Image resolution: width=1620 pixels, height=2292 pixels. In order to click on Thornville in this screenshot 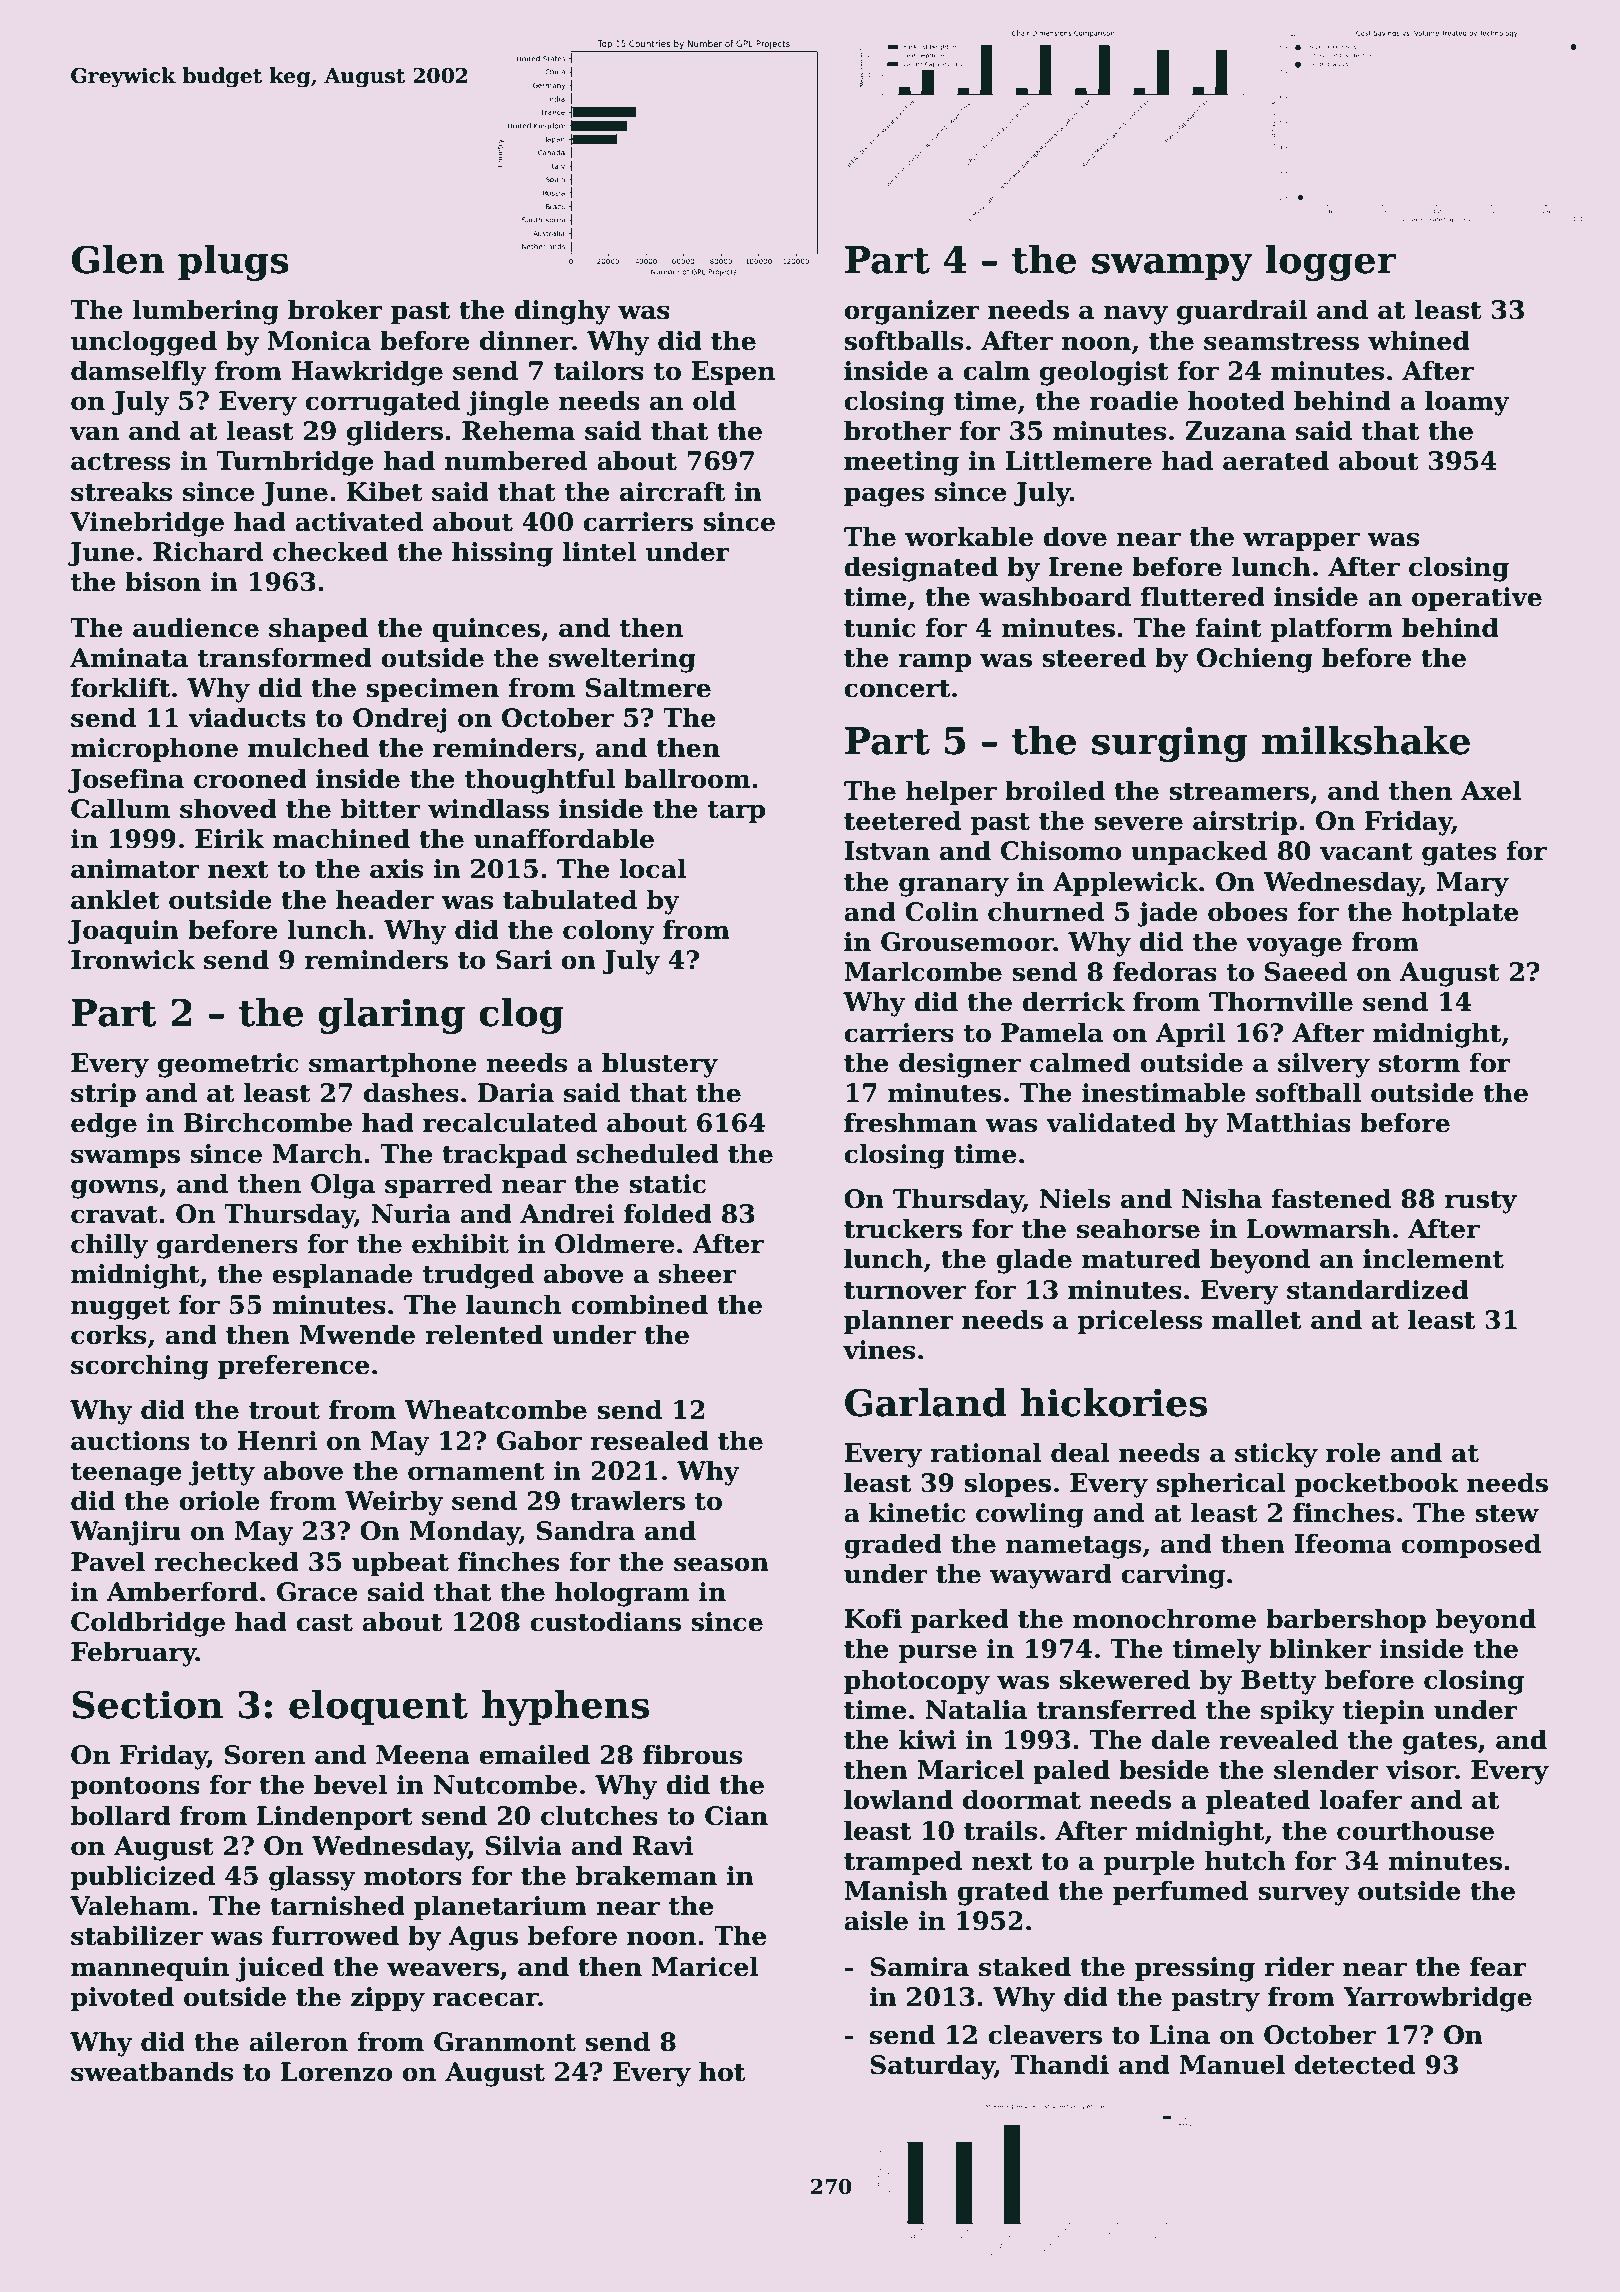, I will do `click(1281, 1001)`.
